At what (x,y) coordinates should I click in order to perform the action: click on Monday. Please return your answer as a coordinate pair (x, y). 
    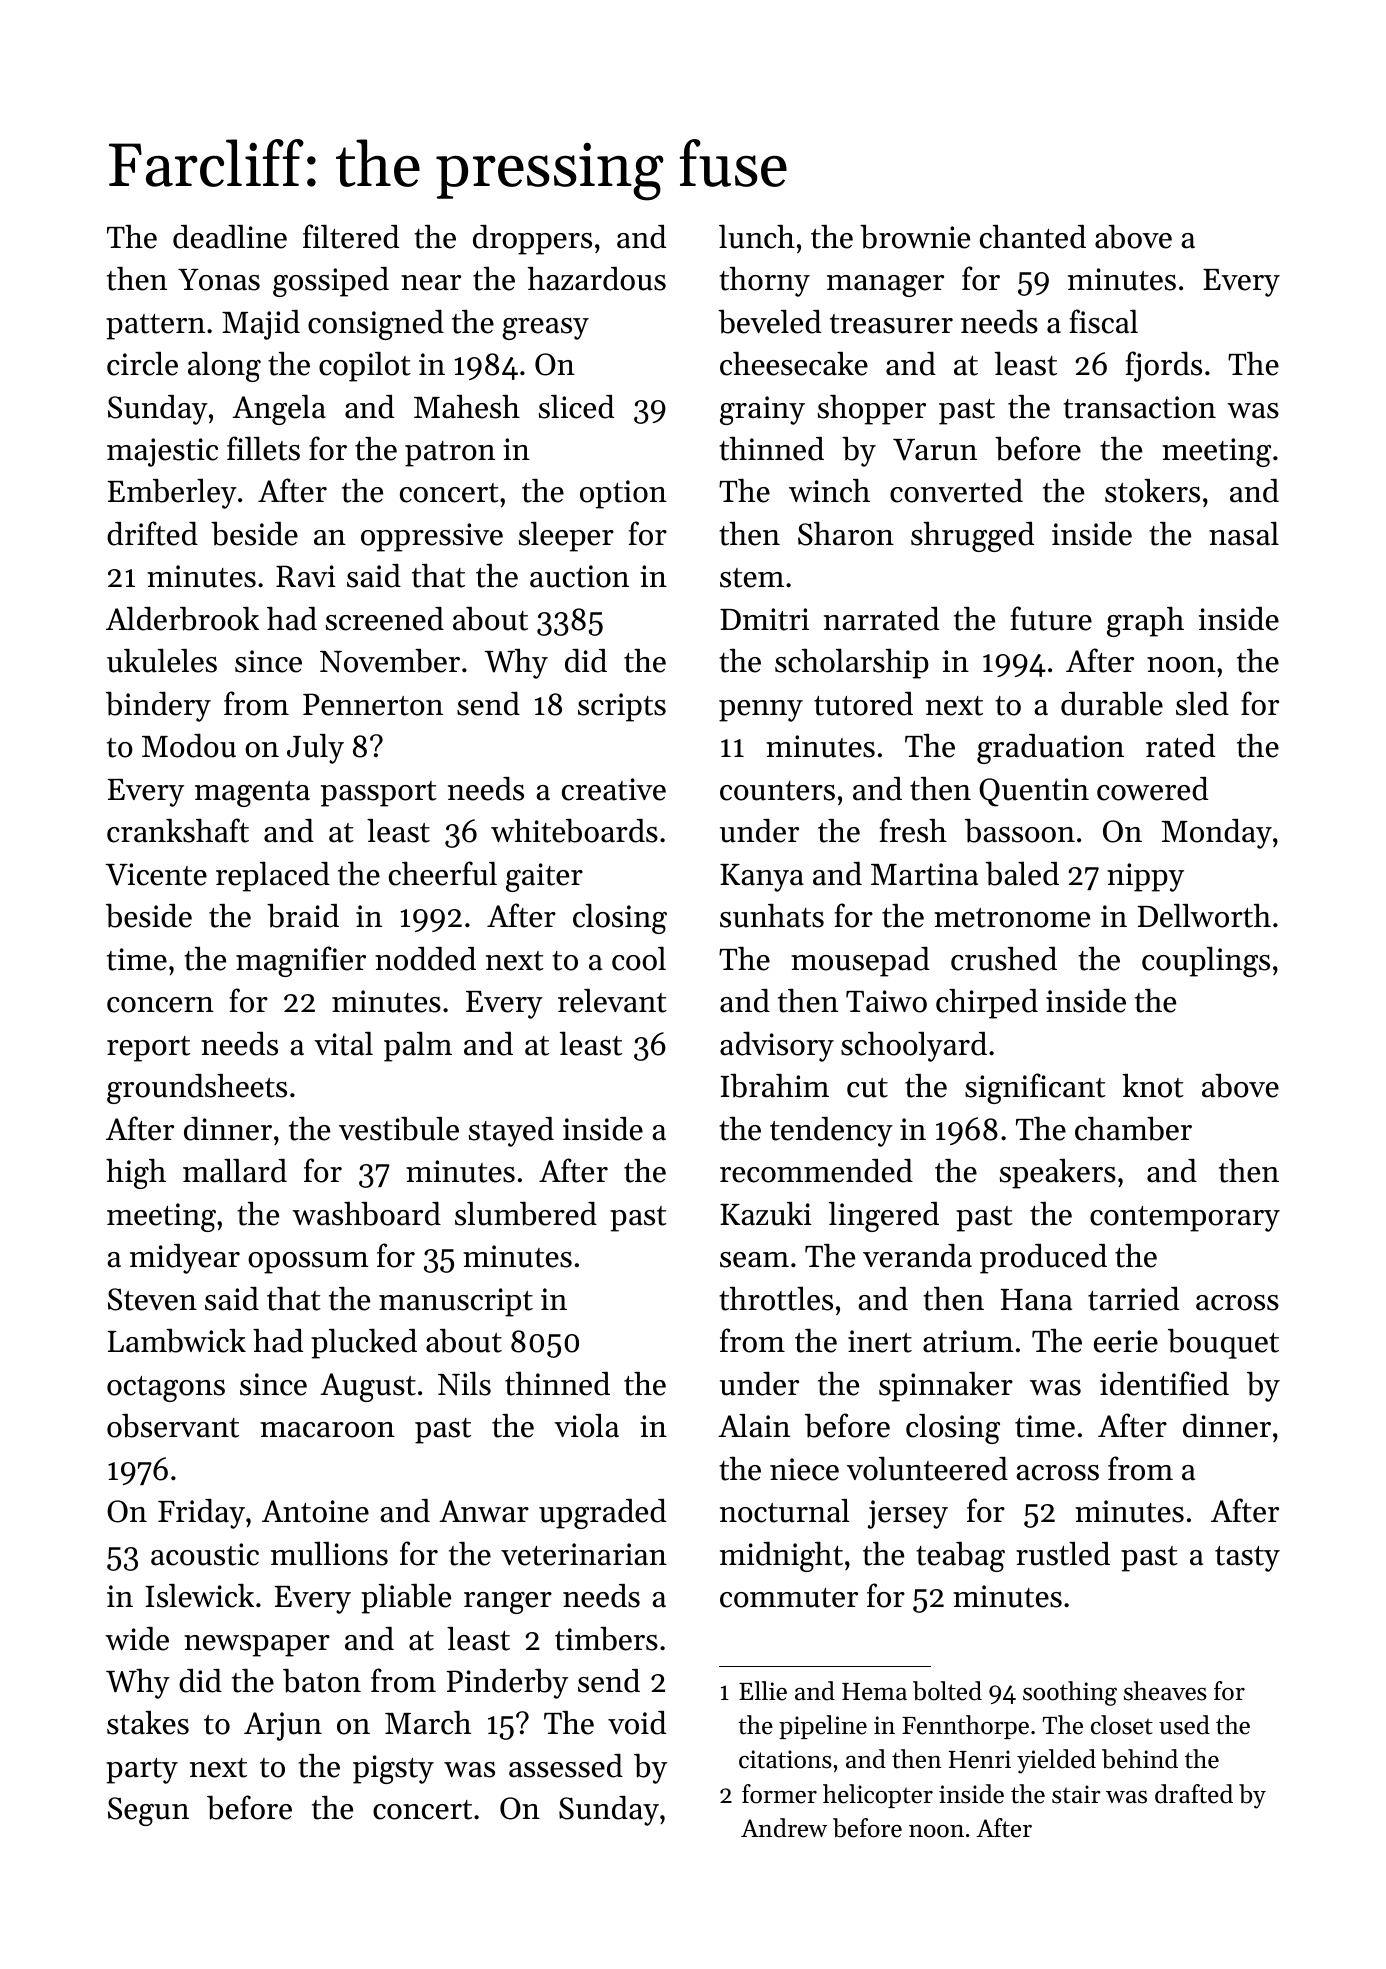
    Looking at the image, I should click on (1217, 834).
